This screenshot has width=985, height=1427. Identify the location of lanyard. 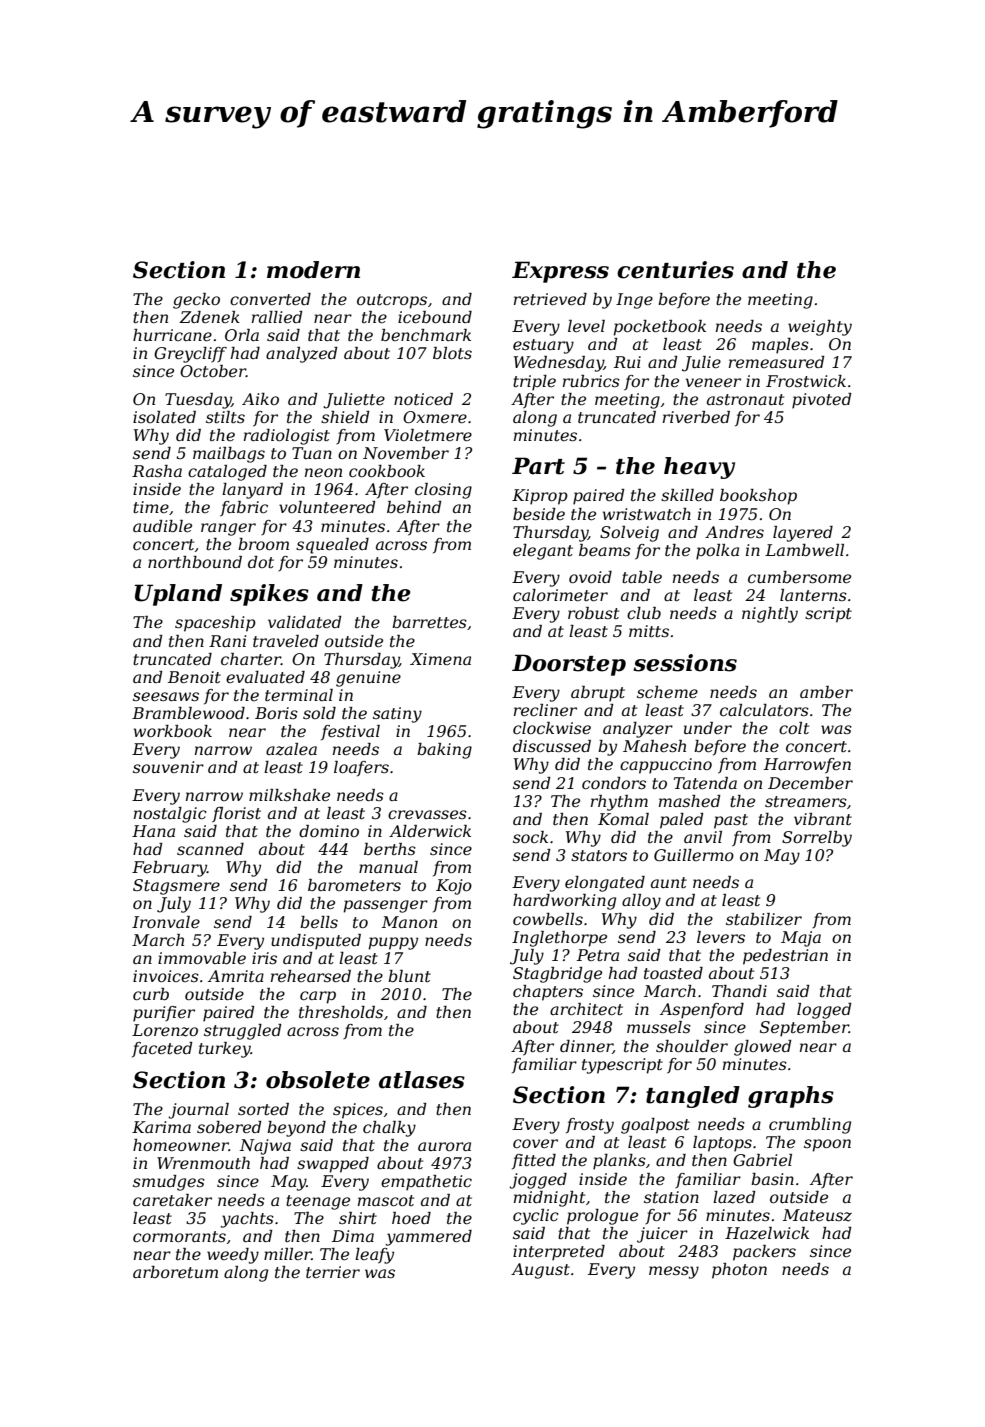
(252, 491).
